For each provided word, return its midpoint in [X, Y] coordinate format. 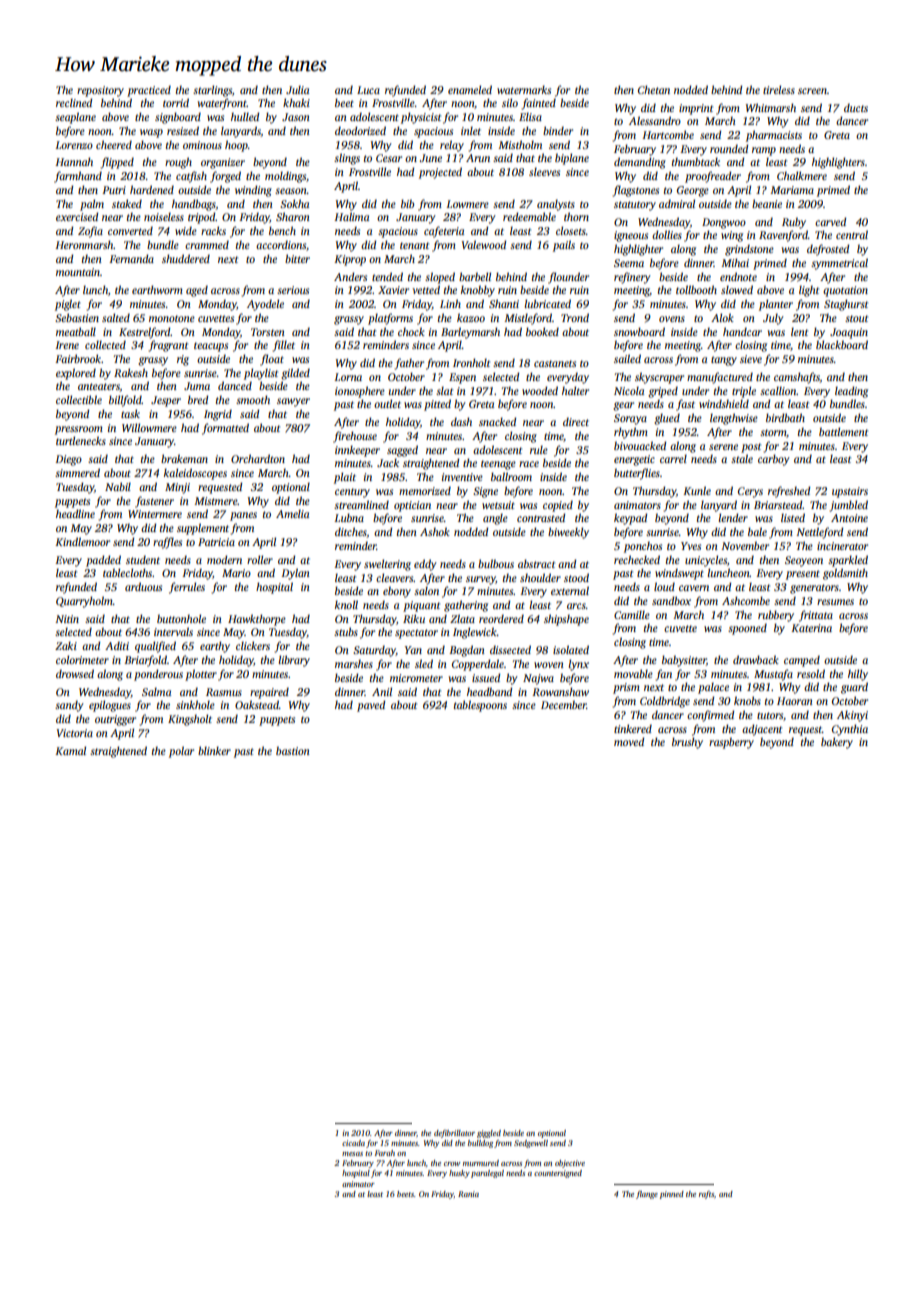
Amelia [292, 513]
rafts [706, 1195]
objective [570, 1164]
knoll [346, 604]
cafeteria [444, 232]
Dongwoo [724, 223]
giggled [489, 1134]
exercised [77, 216]
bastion [293, 750]
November [745, 545]
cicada [353, 1143]
